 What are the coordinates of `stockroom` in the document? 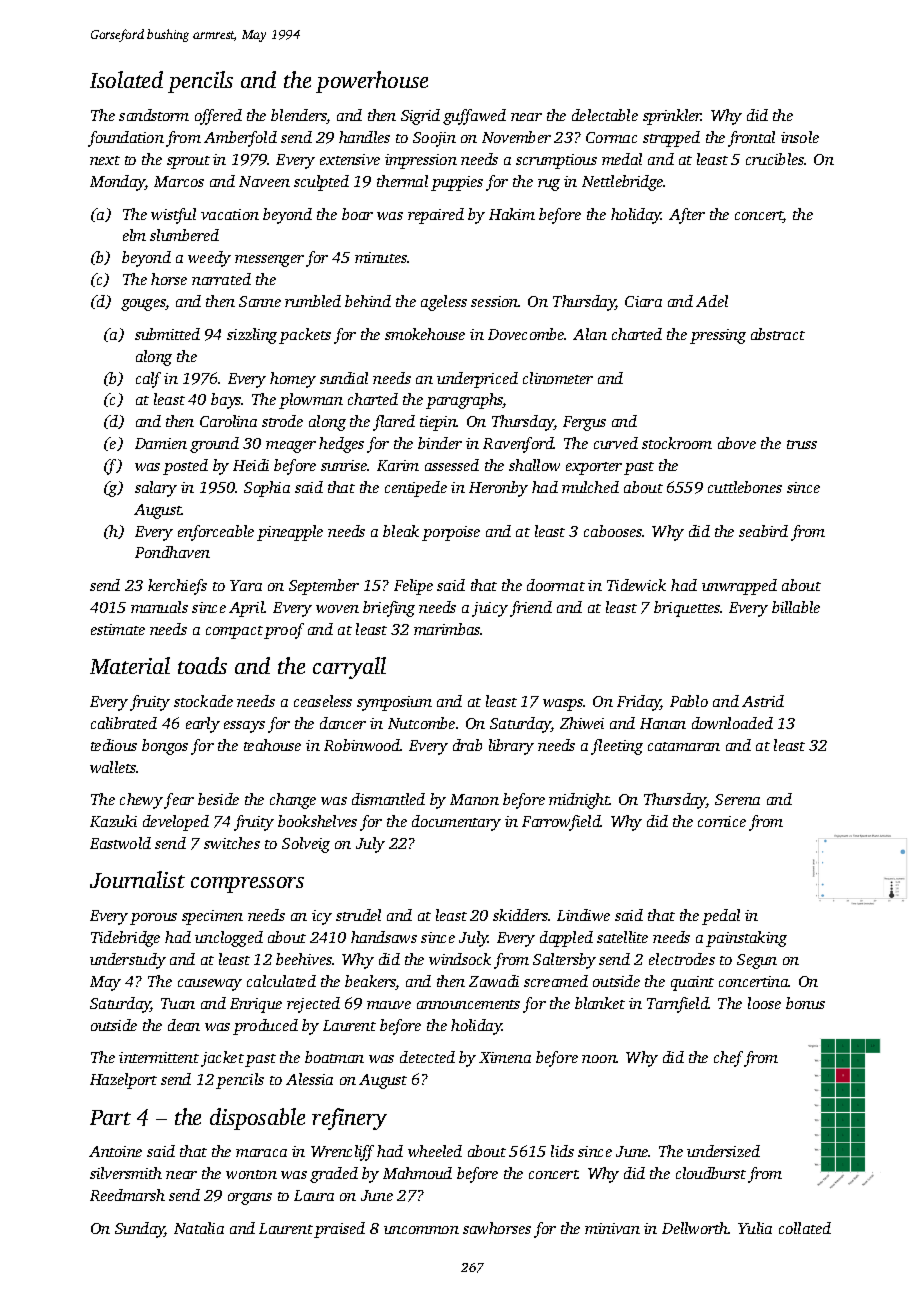 It's located at (677, 443).
